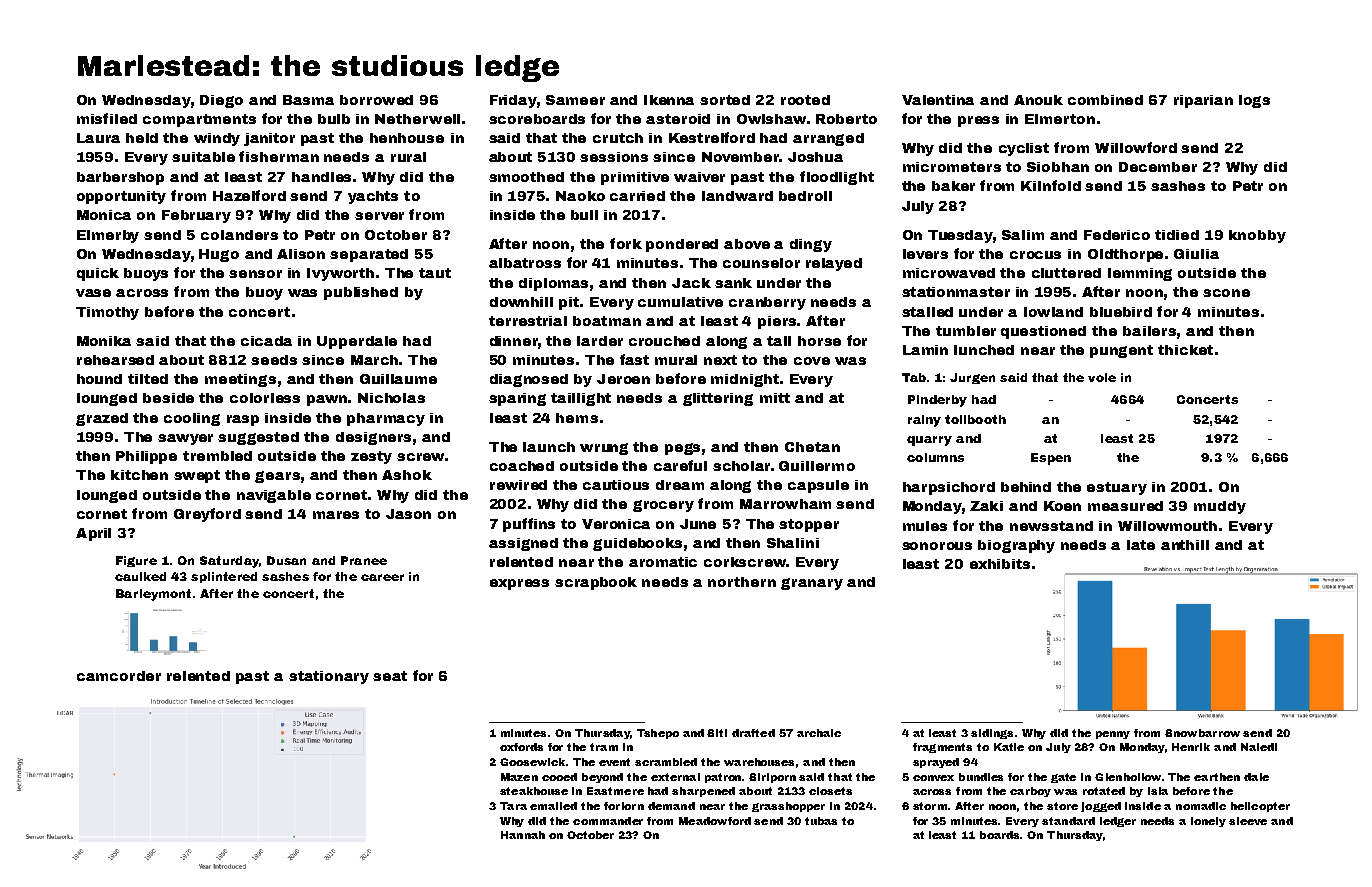 This screenshot has width=1372, height=887. What do you see at coordinates (308, 100) in the screenshot?
I see `Basma` at bounding box center [308, 100].
